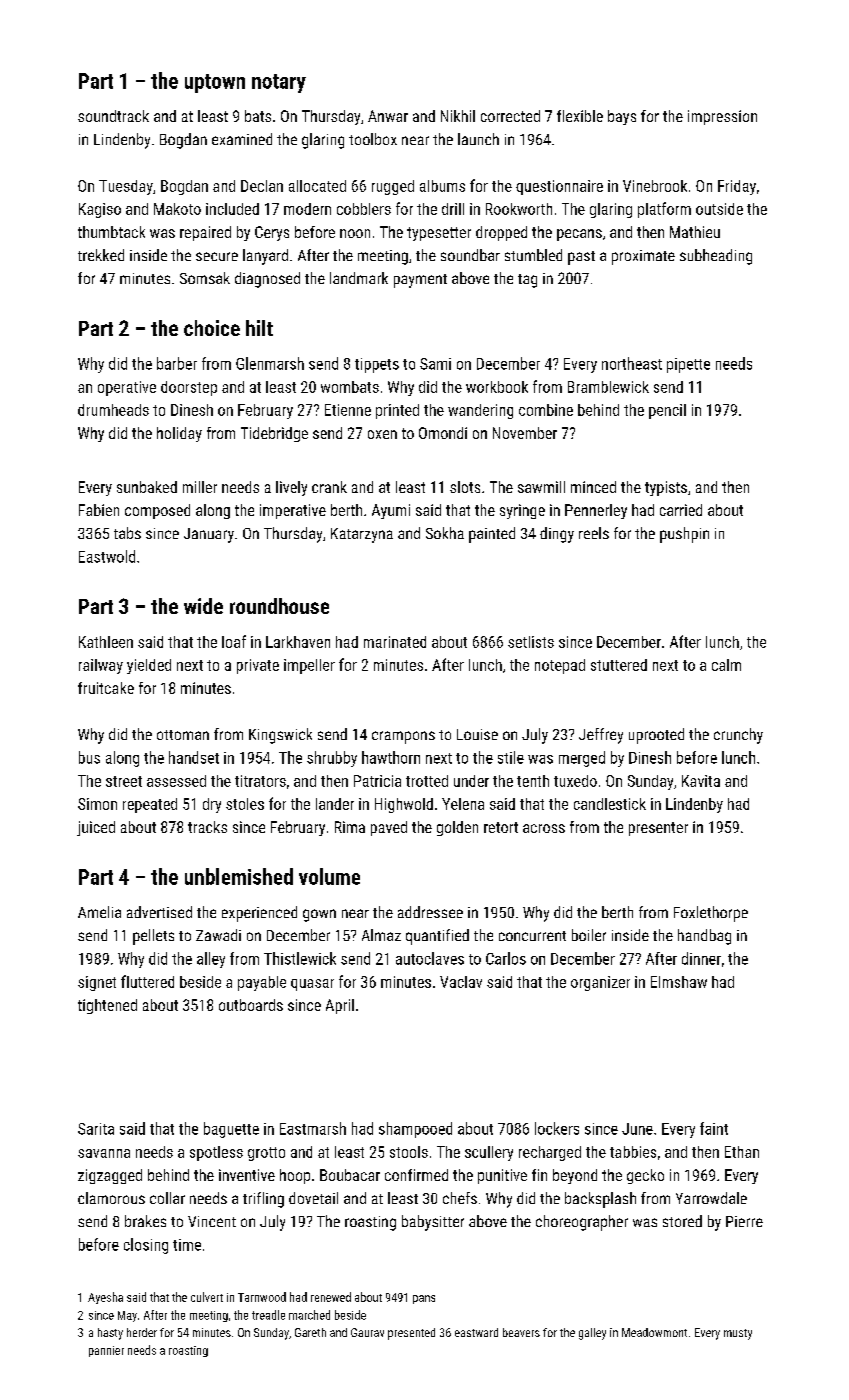  I want to click on Boubacar, so click(350, 1175).
